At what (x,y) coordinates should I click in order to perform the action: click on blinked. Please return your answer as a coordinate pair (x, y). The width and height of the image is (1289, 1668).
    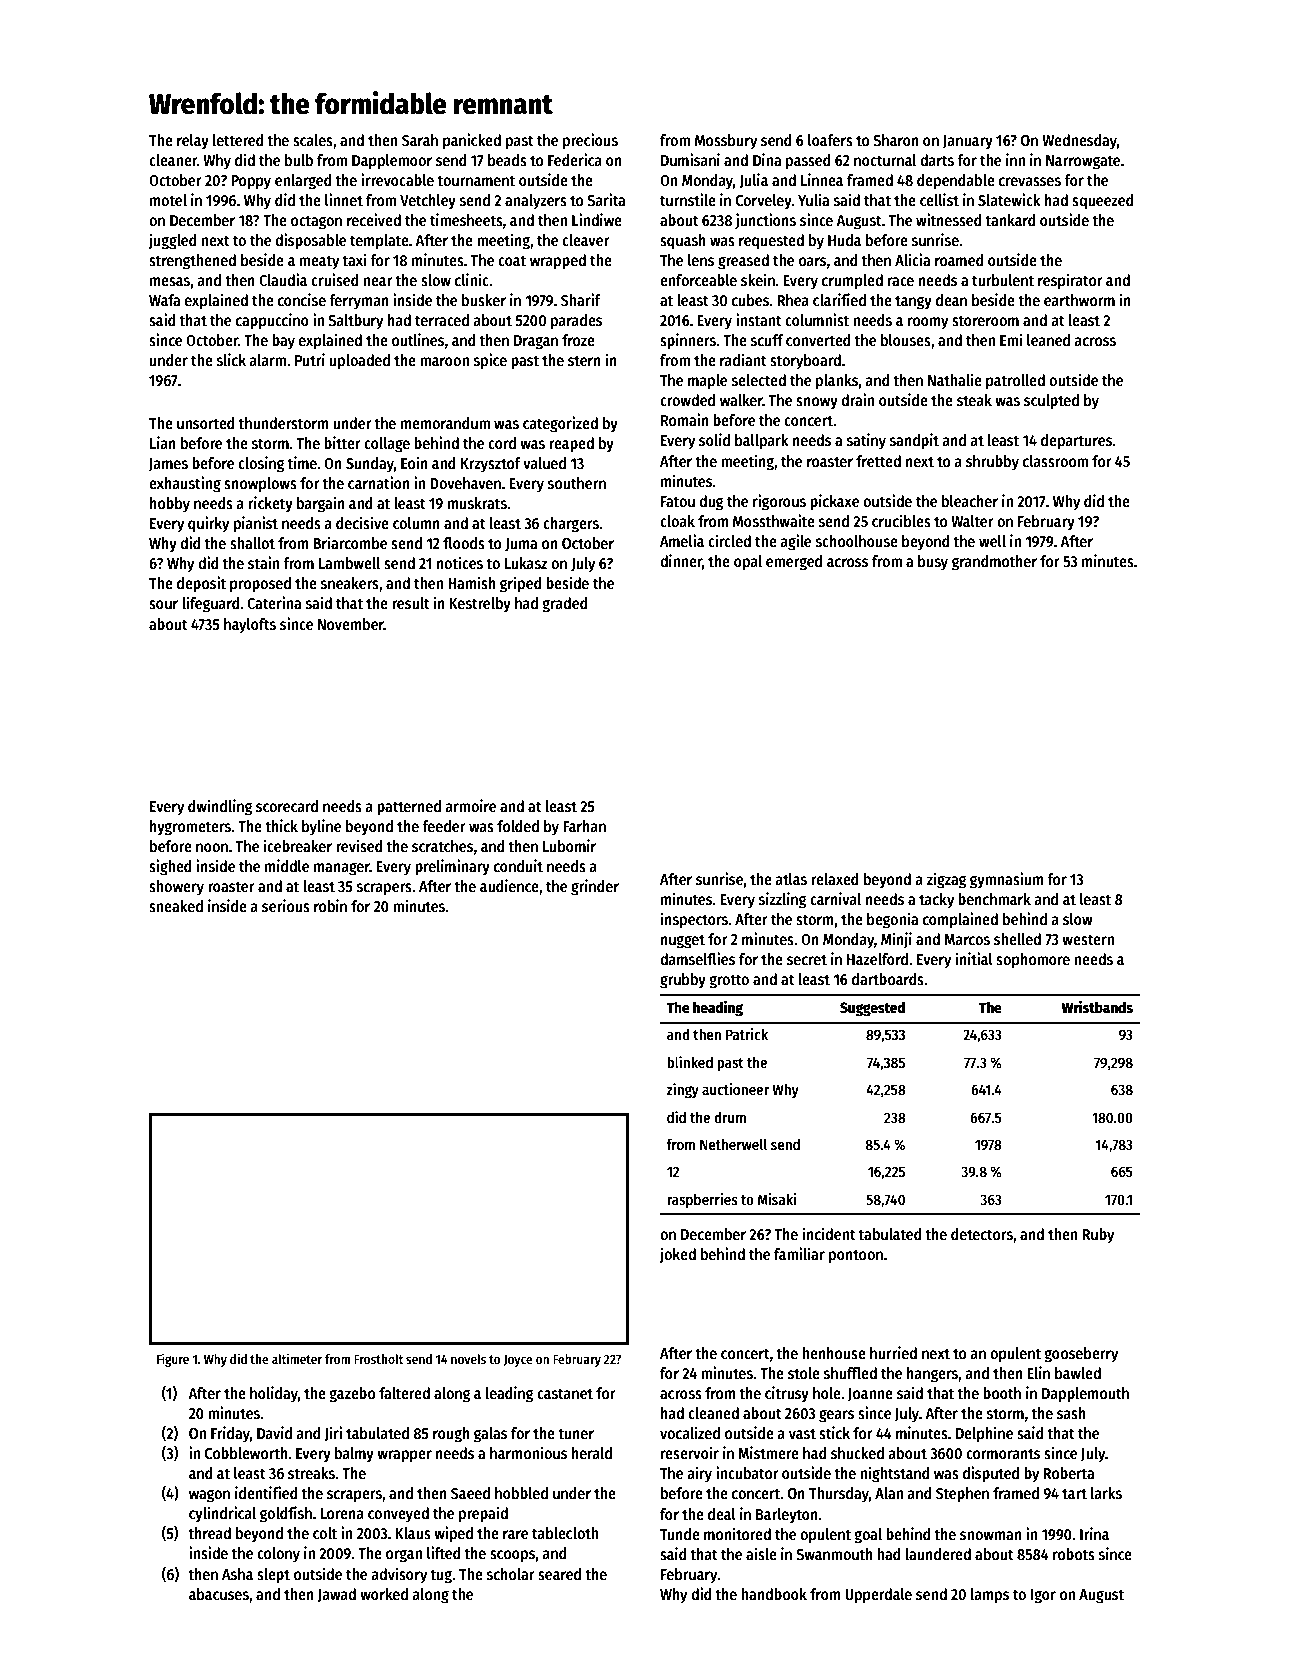
    Looking at the image, I should click on (690, 1062).
